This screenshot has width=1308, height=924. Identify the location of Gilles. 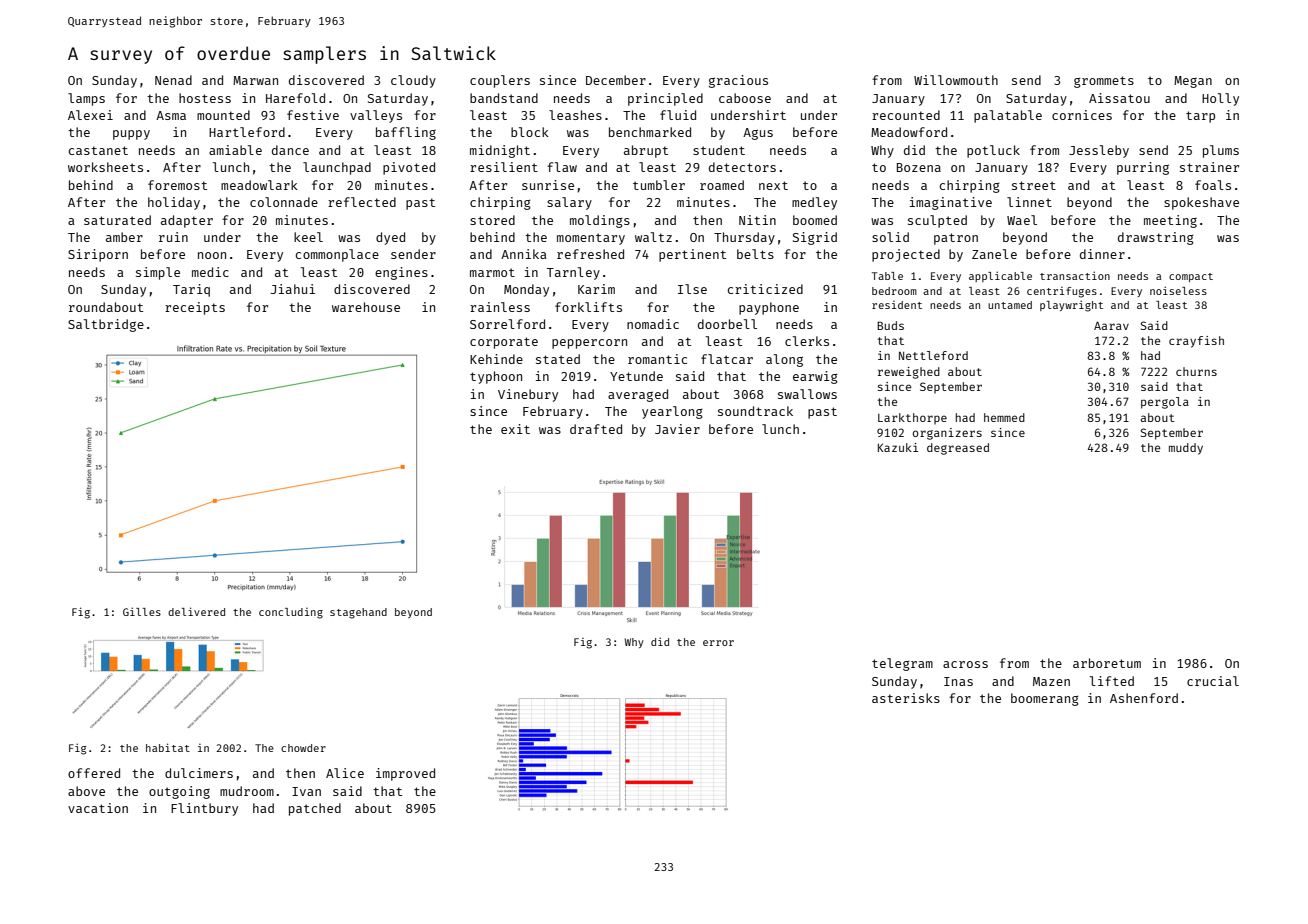
(142, 611).
